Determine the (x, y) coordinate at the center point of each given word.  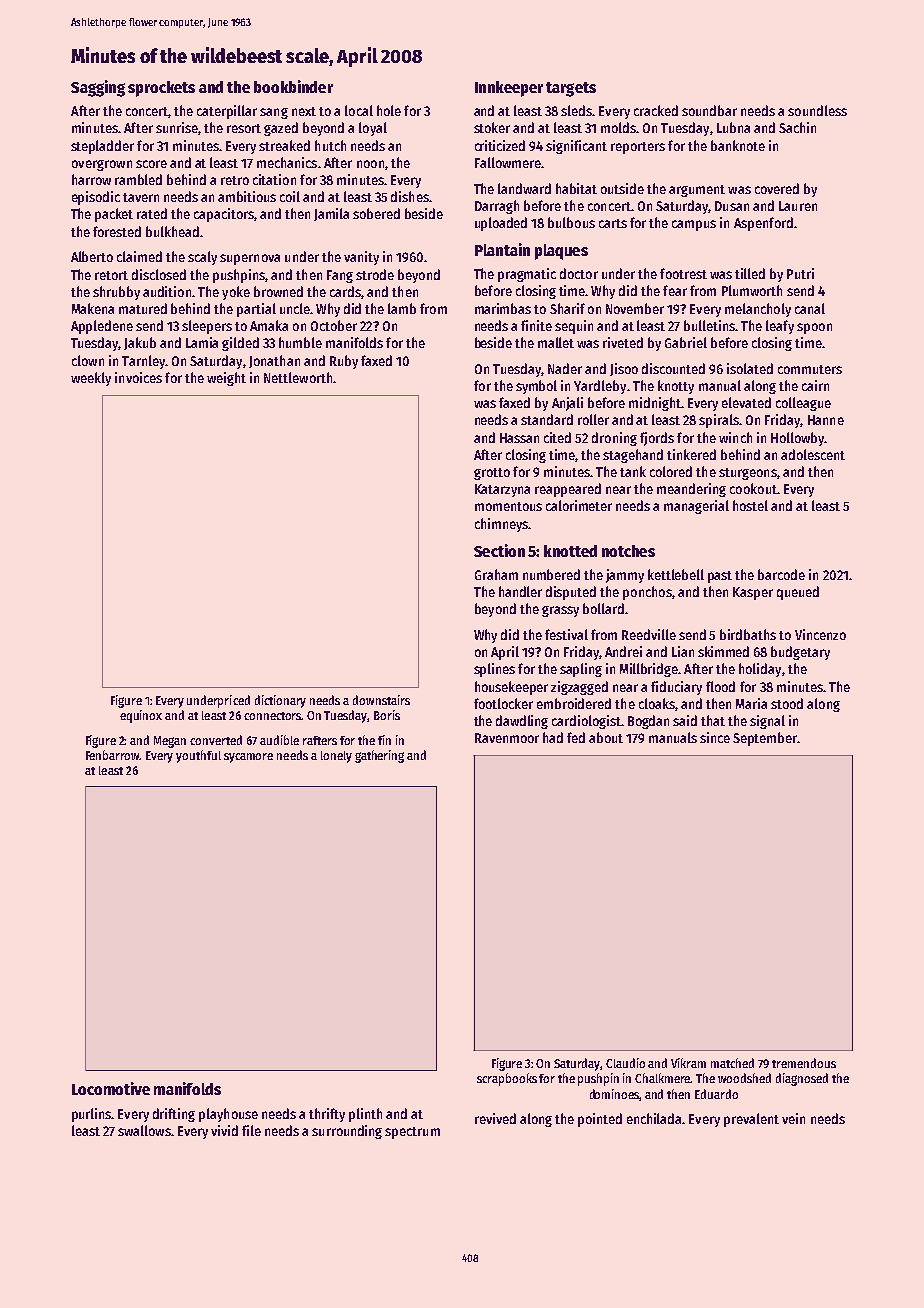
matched (732, 1063)
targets (571, 89)
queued (798, 593)
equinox (141, 716)
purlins (92, 1115)
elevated (746, 402)
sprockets (161, 89)
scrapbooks (507, 1079)
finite (536, 325)
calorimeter (579, 505)
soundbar (709, 110)
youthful (198, 756)
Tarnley (144, 362)
